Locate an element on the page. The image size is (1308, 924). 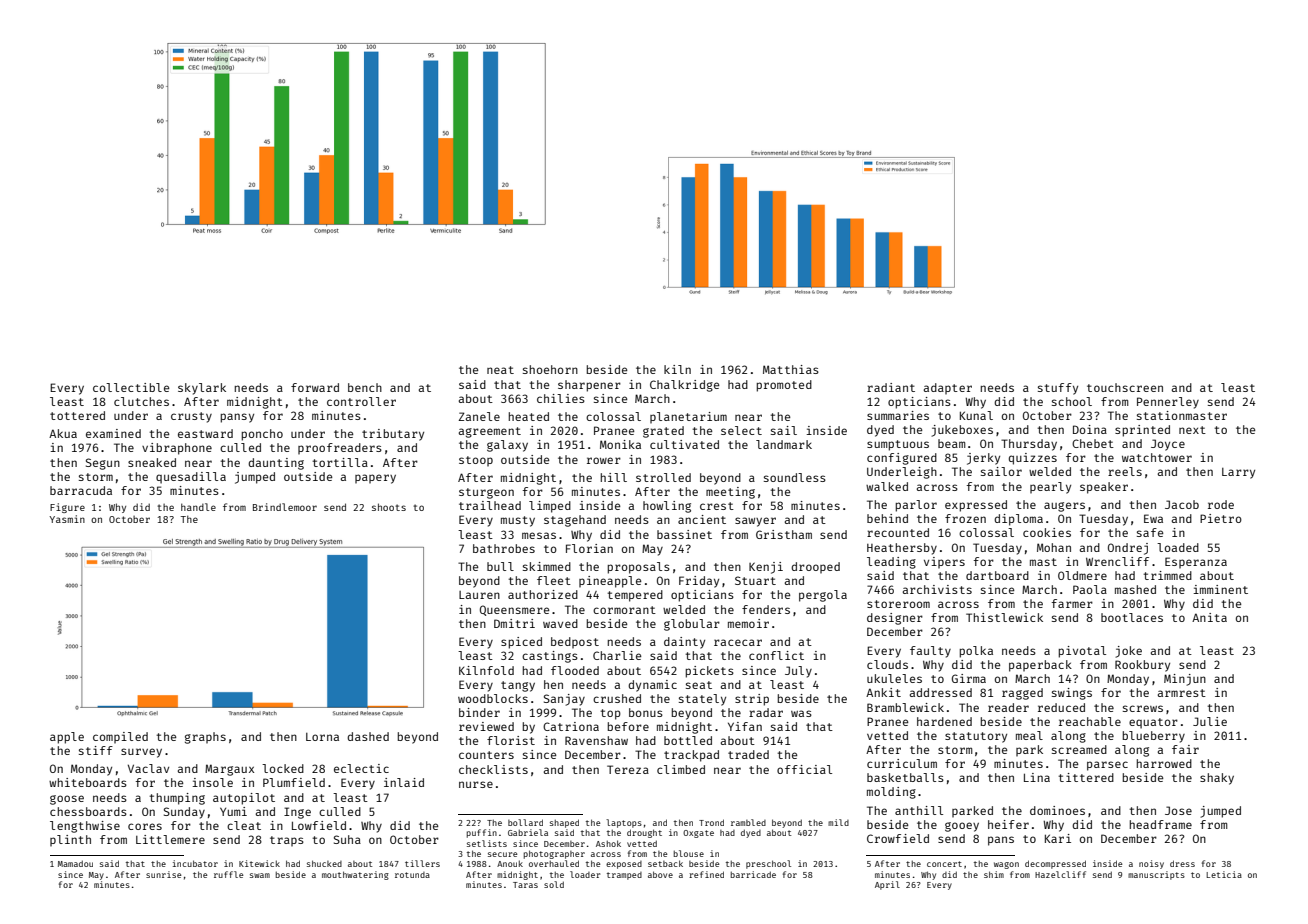
shoots is located at coordinates (389, 507).
